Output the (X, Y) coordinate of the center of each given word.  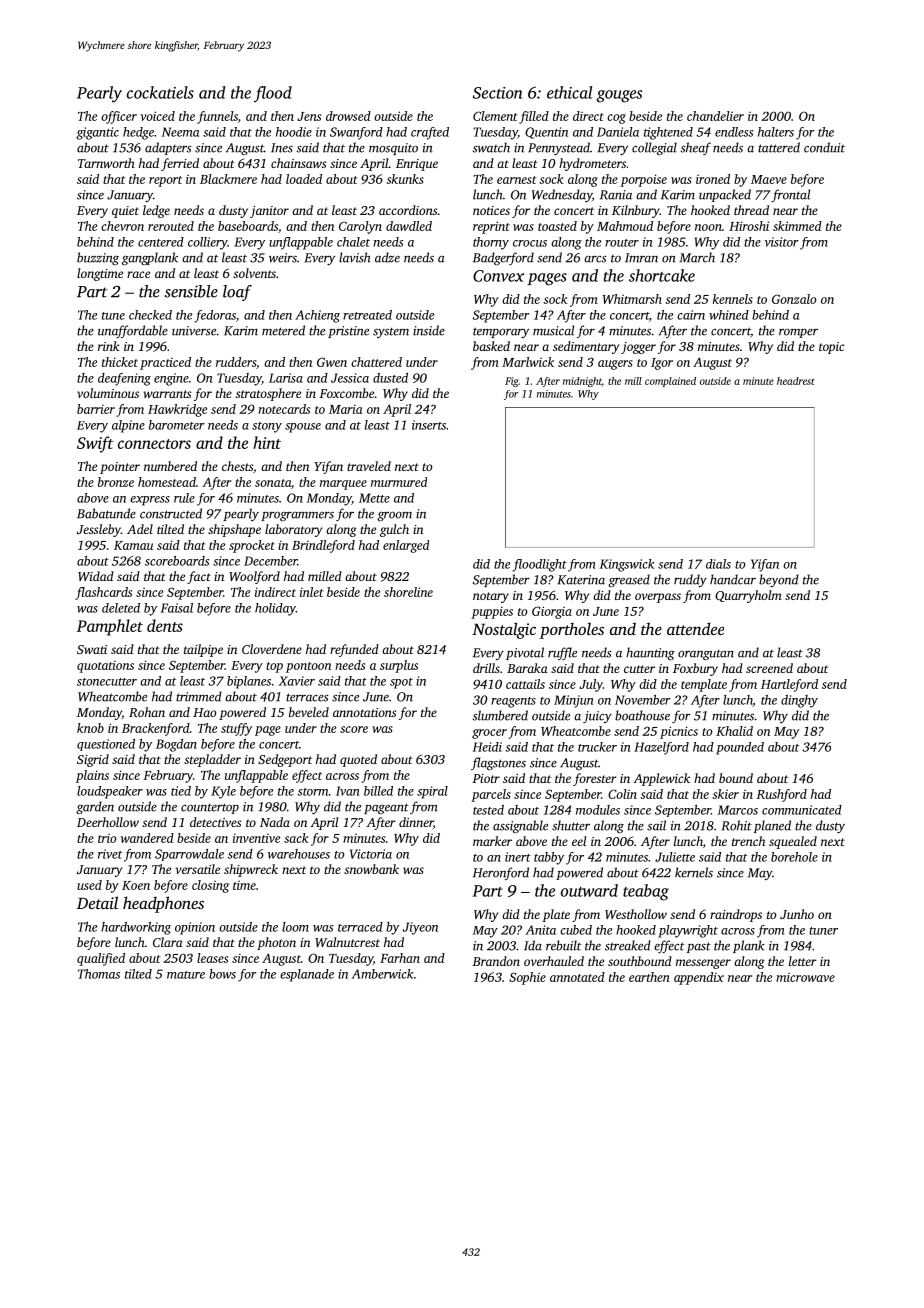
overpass (658, 598)
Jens (309, 116)
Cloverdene (272, 649)
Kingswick (627, 565)
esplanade (307, 975)
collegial (654, 148)
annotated (577, 977)
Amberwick (382, 974)
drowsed (348, 116)
